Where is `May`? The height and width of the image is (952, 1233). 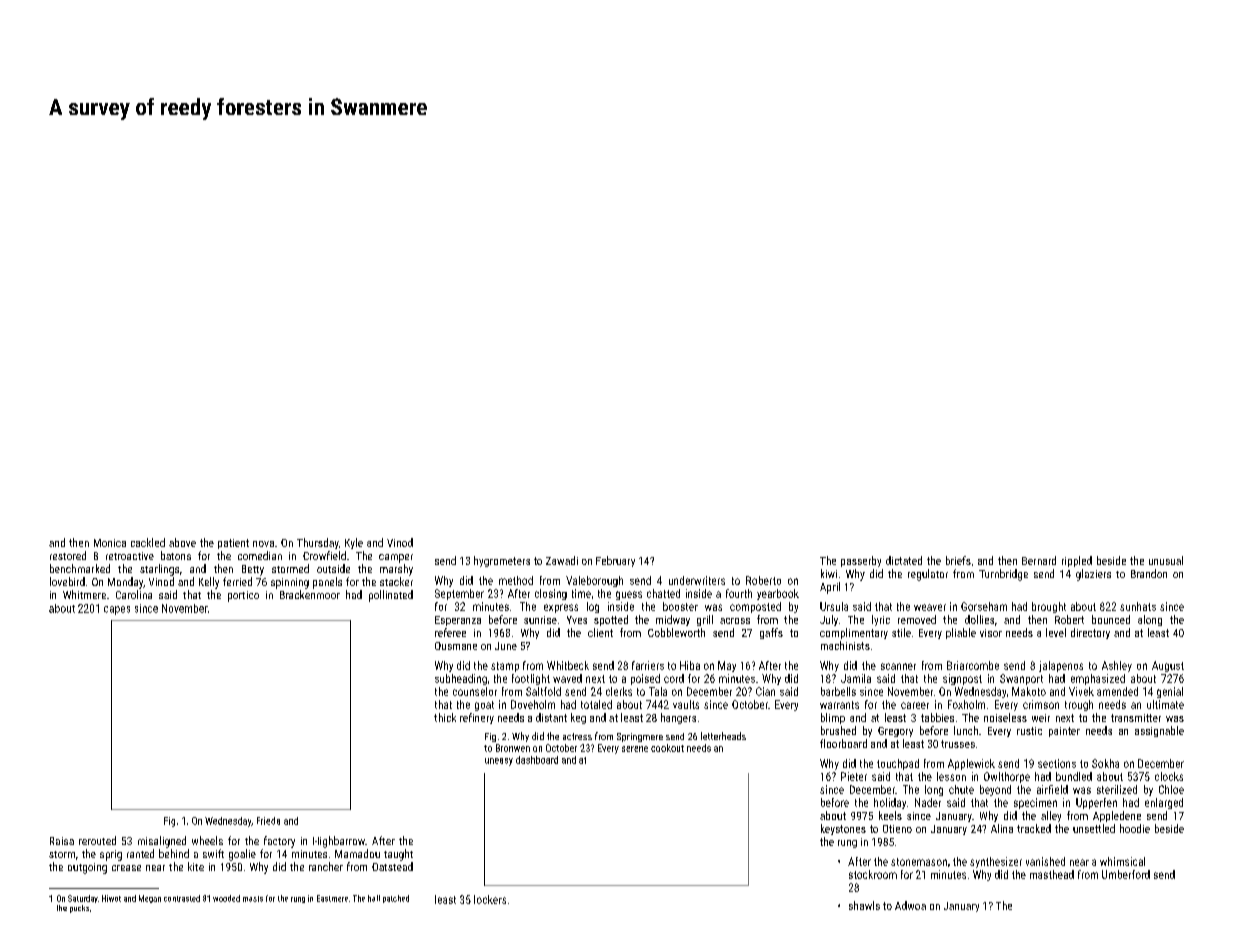
May is located at coordinates (727, 666).
